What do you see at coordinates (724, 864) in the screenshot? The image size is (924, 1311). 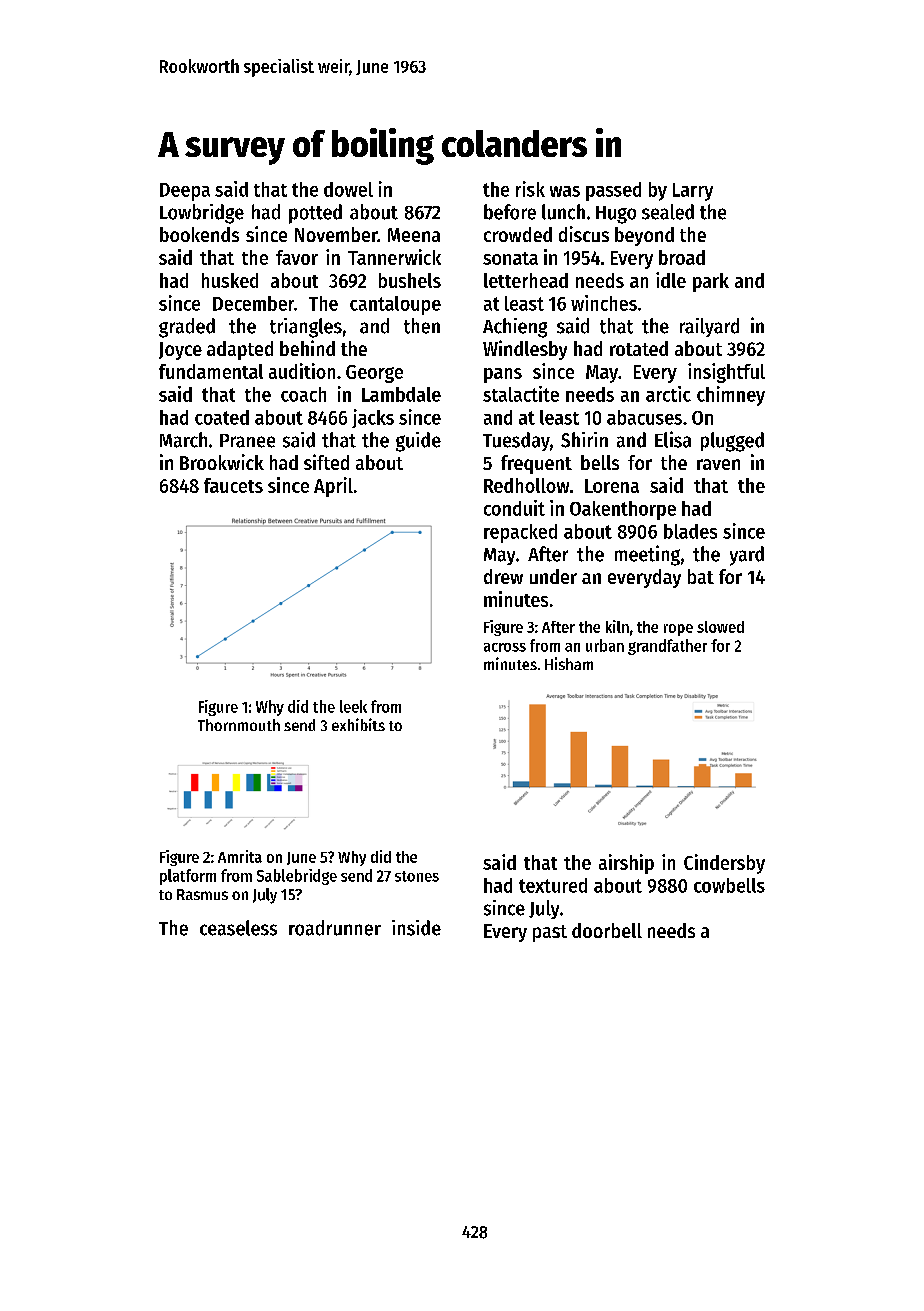 I see `Cindersby` at bounding box center [724, 864].
